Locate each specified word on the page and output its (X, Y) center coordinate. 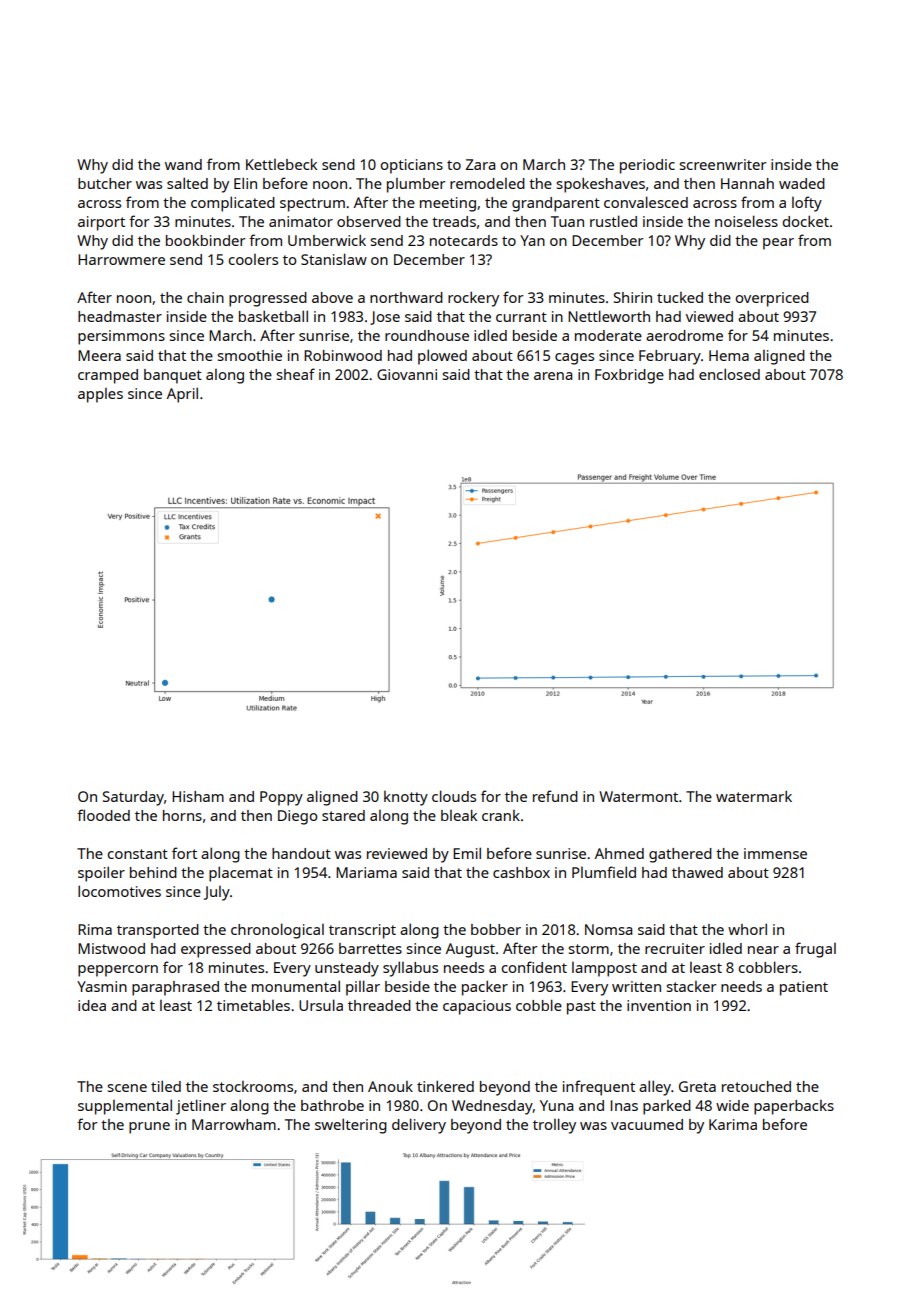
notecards (464, 240)
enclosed (729, 374)
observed (369, 221)
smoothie (250, 355)
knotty (406, 798)
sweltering (351, 1126)
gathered (680, 855)
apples (100, 395)
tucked (680, 297)
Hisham (198, 796)
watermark (754, 796)
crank (501, 815)
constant (137, 854)
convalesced (646, 202)
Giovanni (407, 374)
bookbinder (205, 240)
